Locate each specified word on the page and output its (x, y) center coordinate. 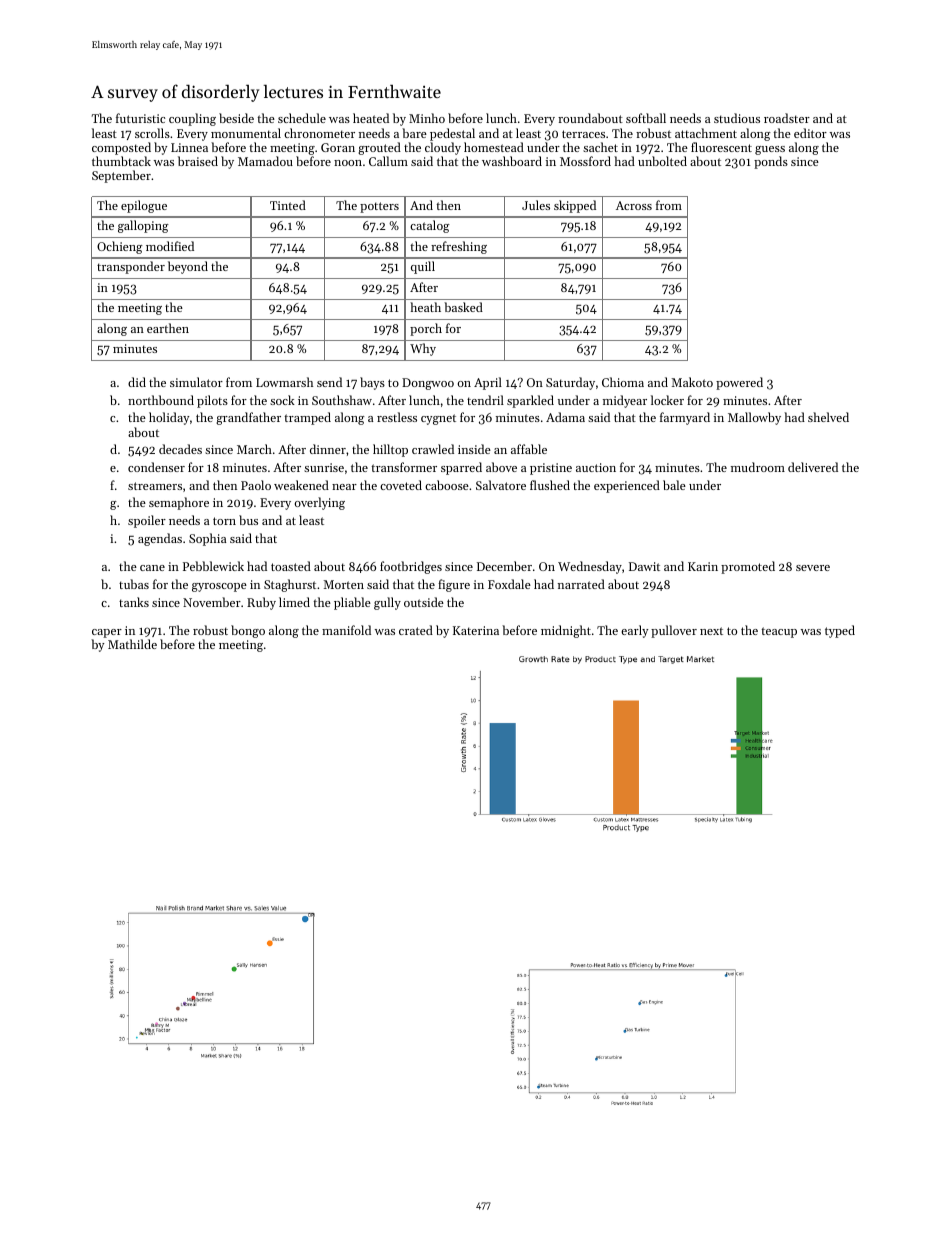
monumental (246, 133)
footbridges (411, 567)
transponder (131, 267)
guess (770, 150)
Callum (388, 161)
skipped (575, 206)
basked (463, 307)
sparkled (530, 401)
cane (152, 568)
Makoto (692, 382)
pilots (212, 401)
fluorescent (721, 147)
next (711, 631)
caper (107, 633)
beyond (188, 267)
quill (423, 267)
